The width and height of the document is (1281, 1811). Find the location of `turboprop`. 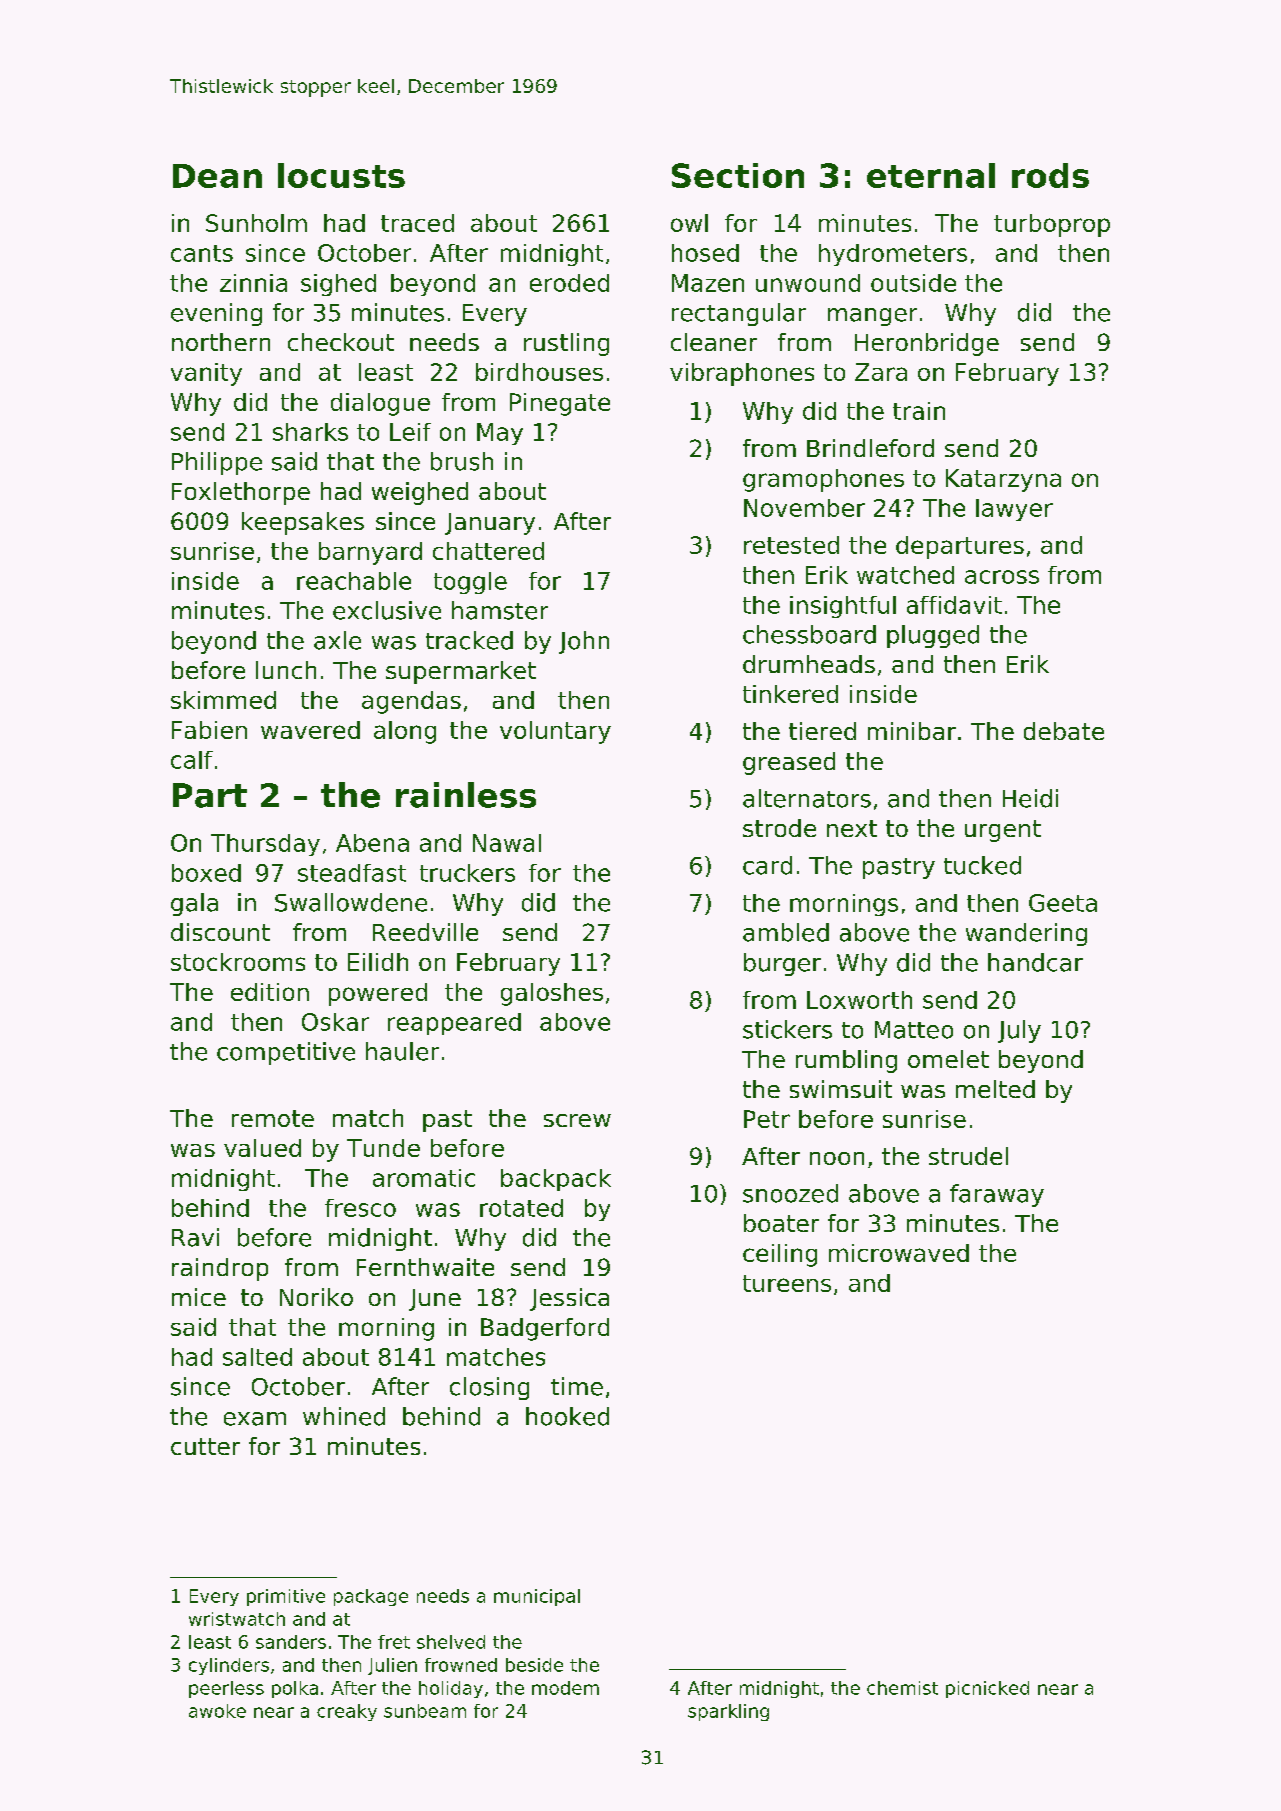

turboprop is located at coordinates (1052, 225).
